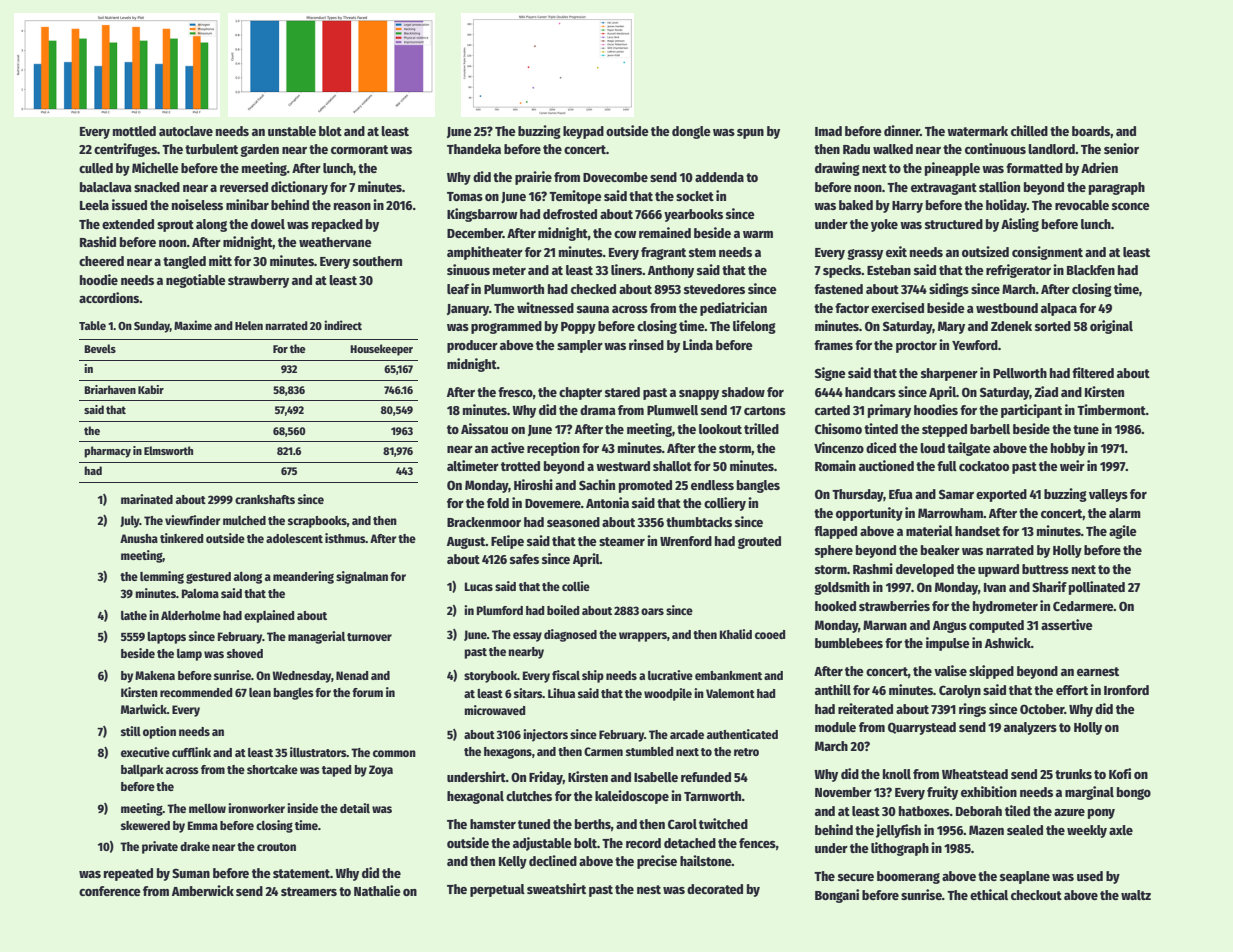 The width and height of the image is (1233, 952). I want to click on Nathalie, so click(377, 890).
